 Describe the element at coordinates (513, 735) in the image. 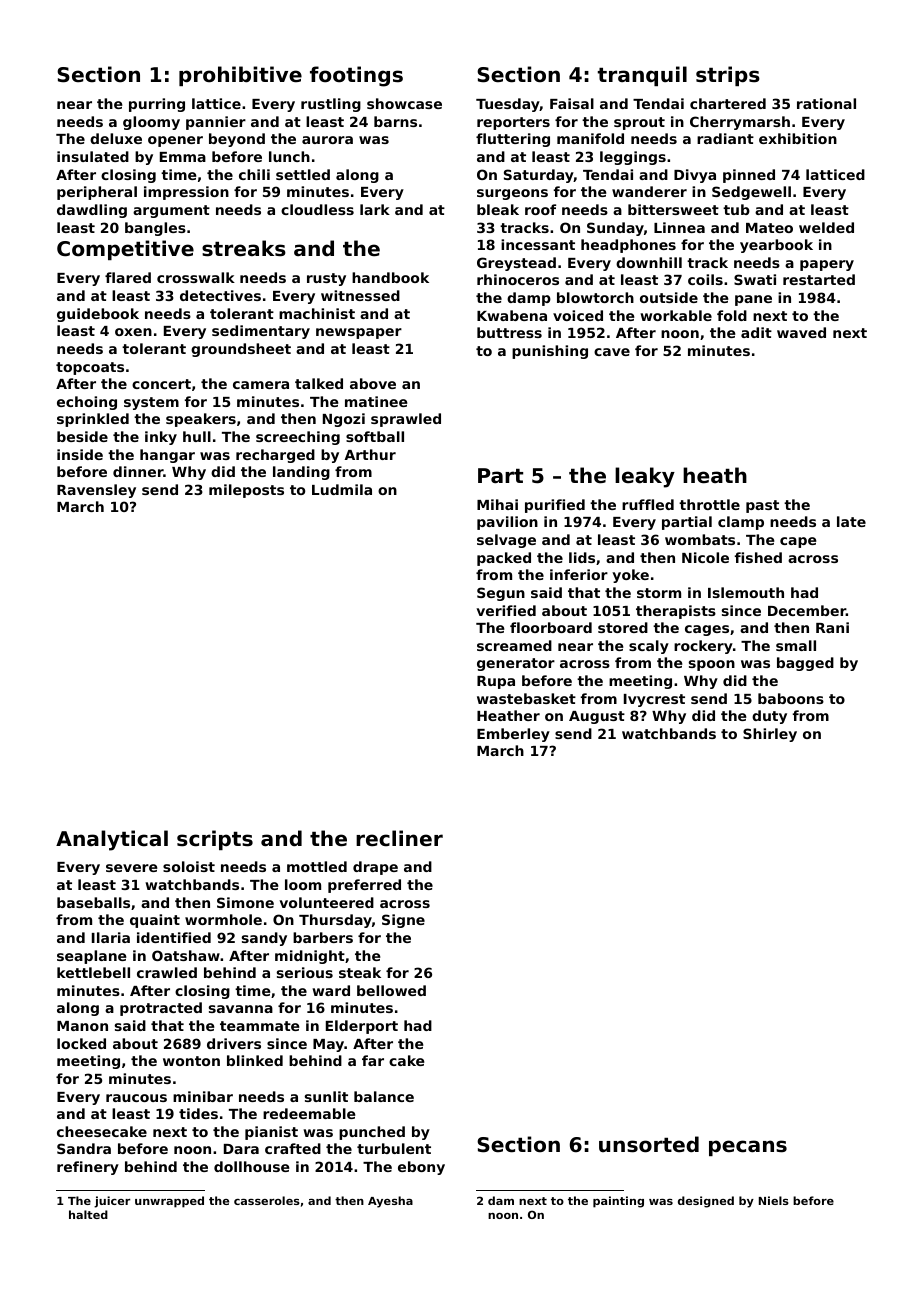

I see `Emberley` at that location.
